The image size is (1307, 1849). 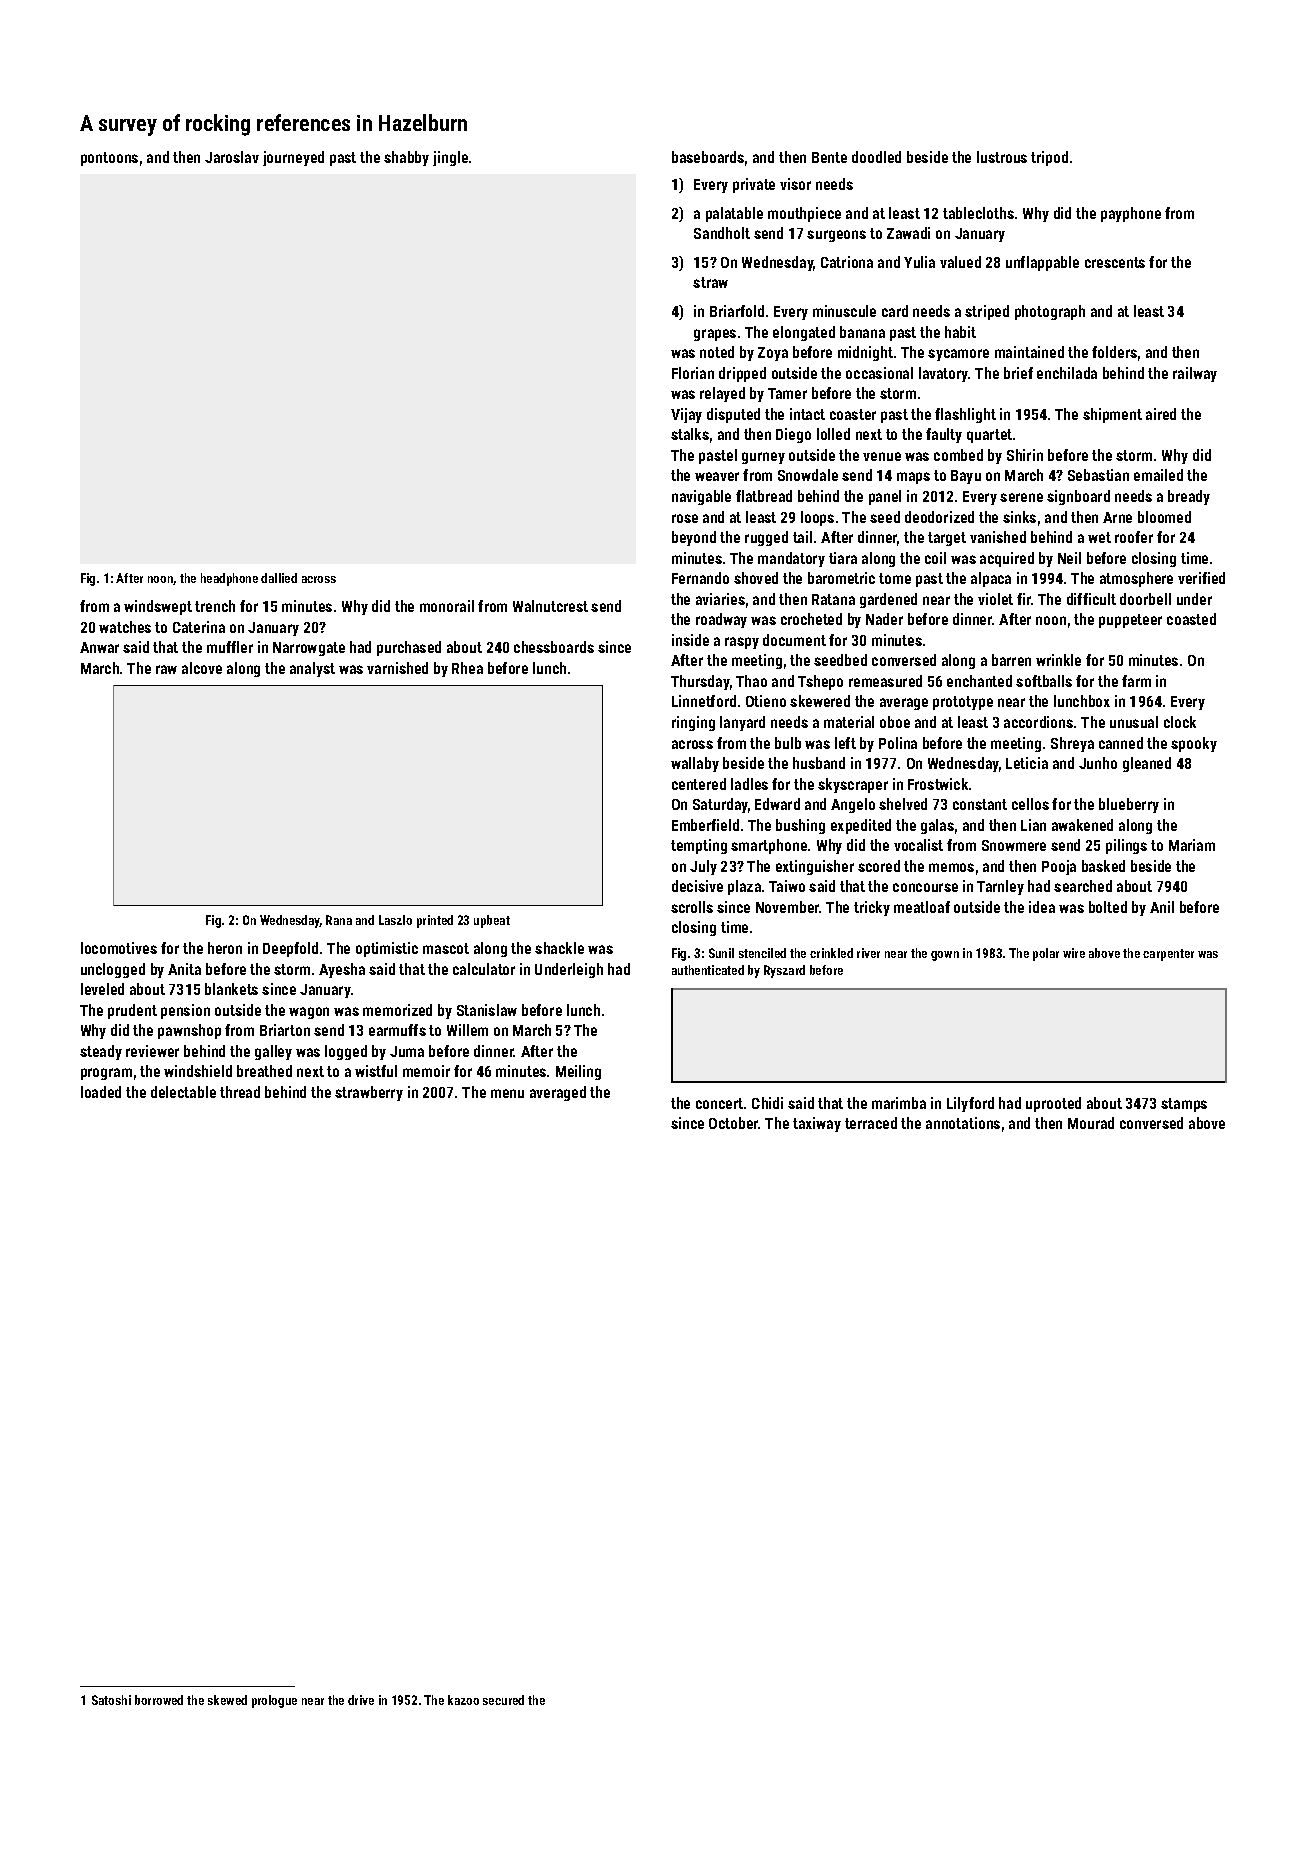 I want to click on Satoshi, so click(x=111, y=1700).
